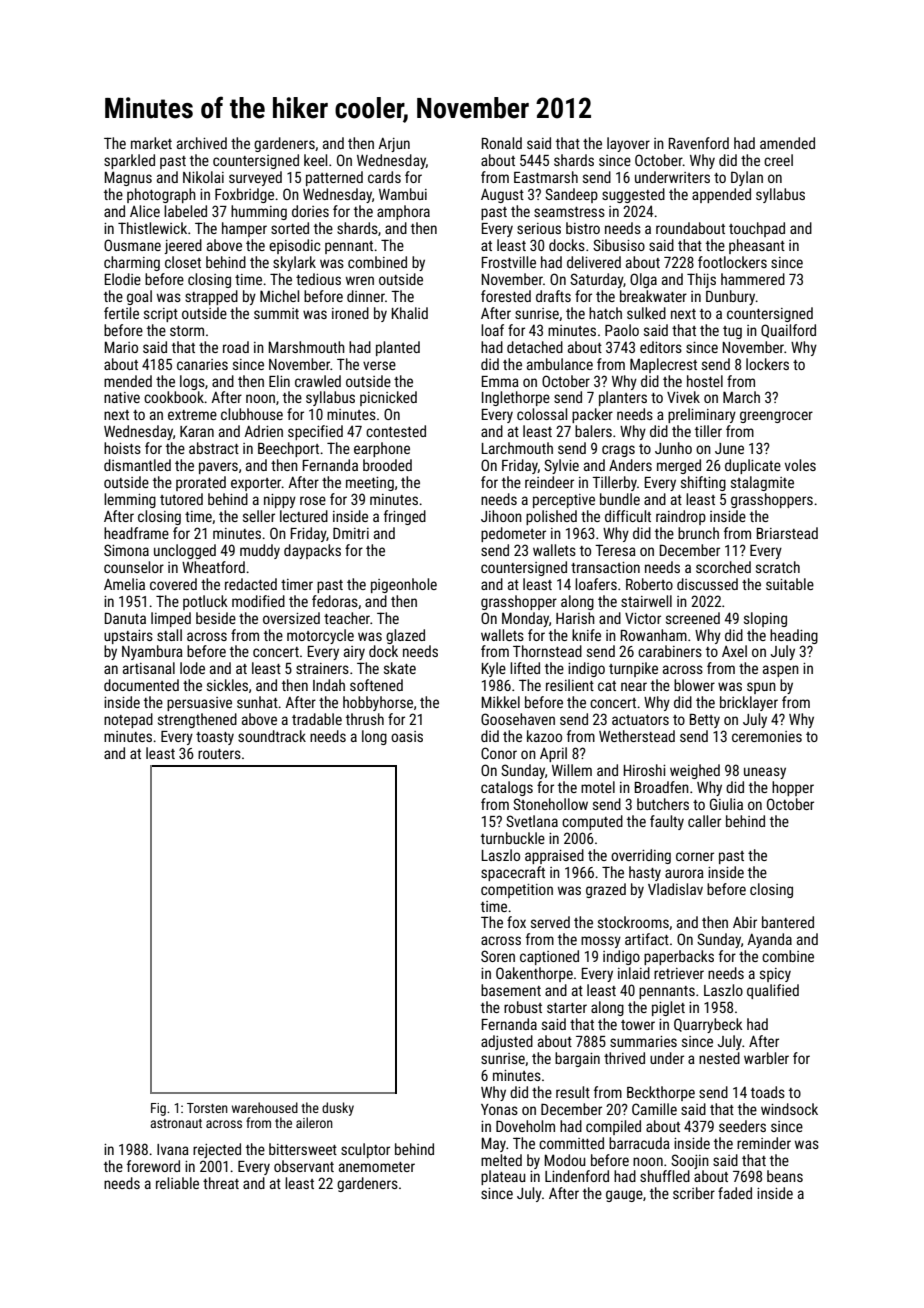 Image resolution: width=924 pixels, height=1308 pixels. What do you see at coordinates (158, 1109) in the page?
I see `Fig` at bounding box center [158, 1109].
